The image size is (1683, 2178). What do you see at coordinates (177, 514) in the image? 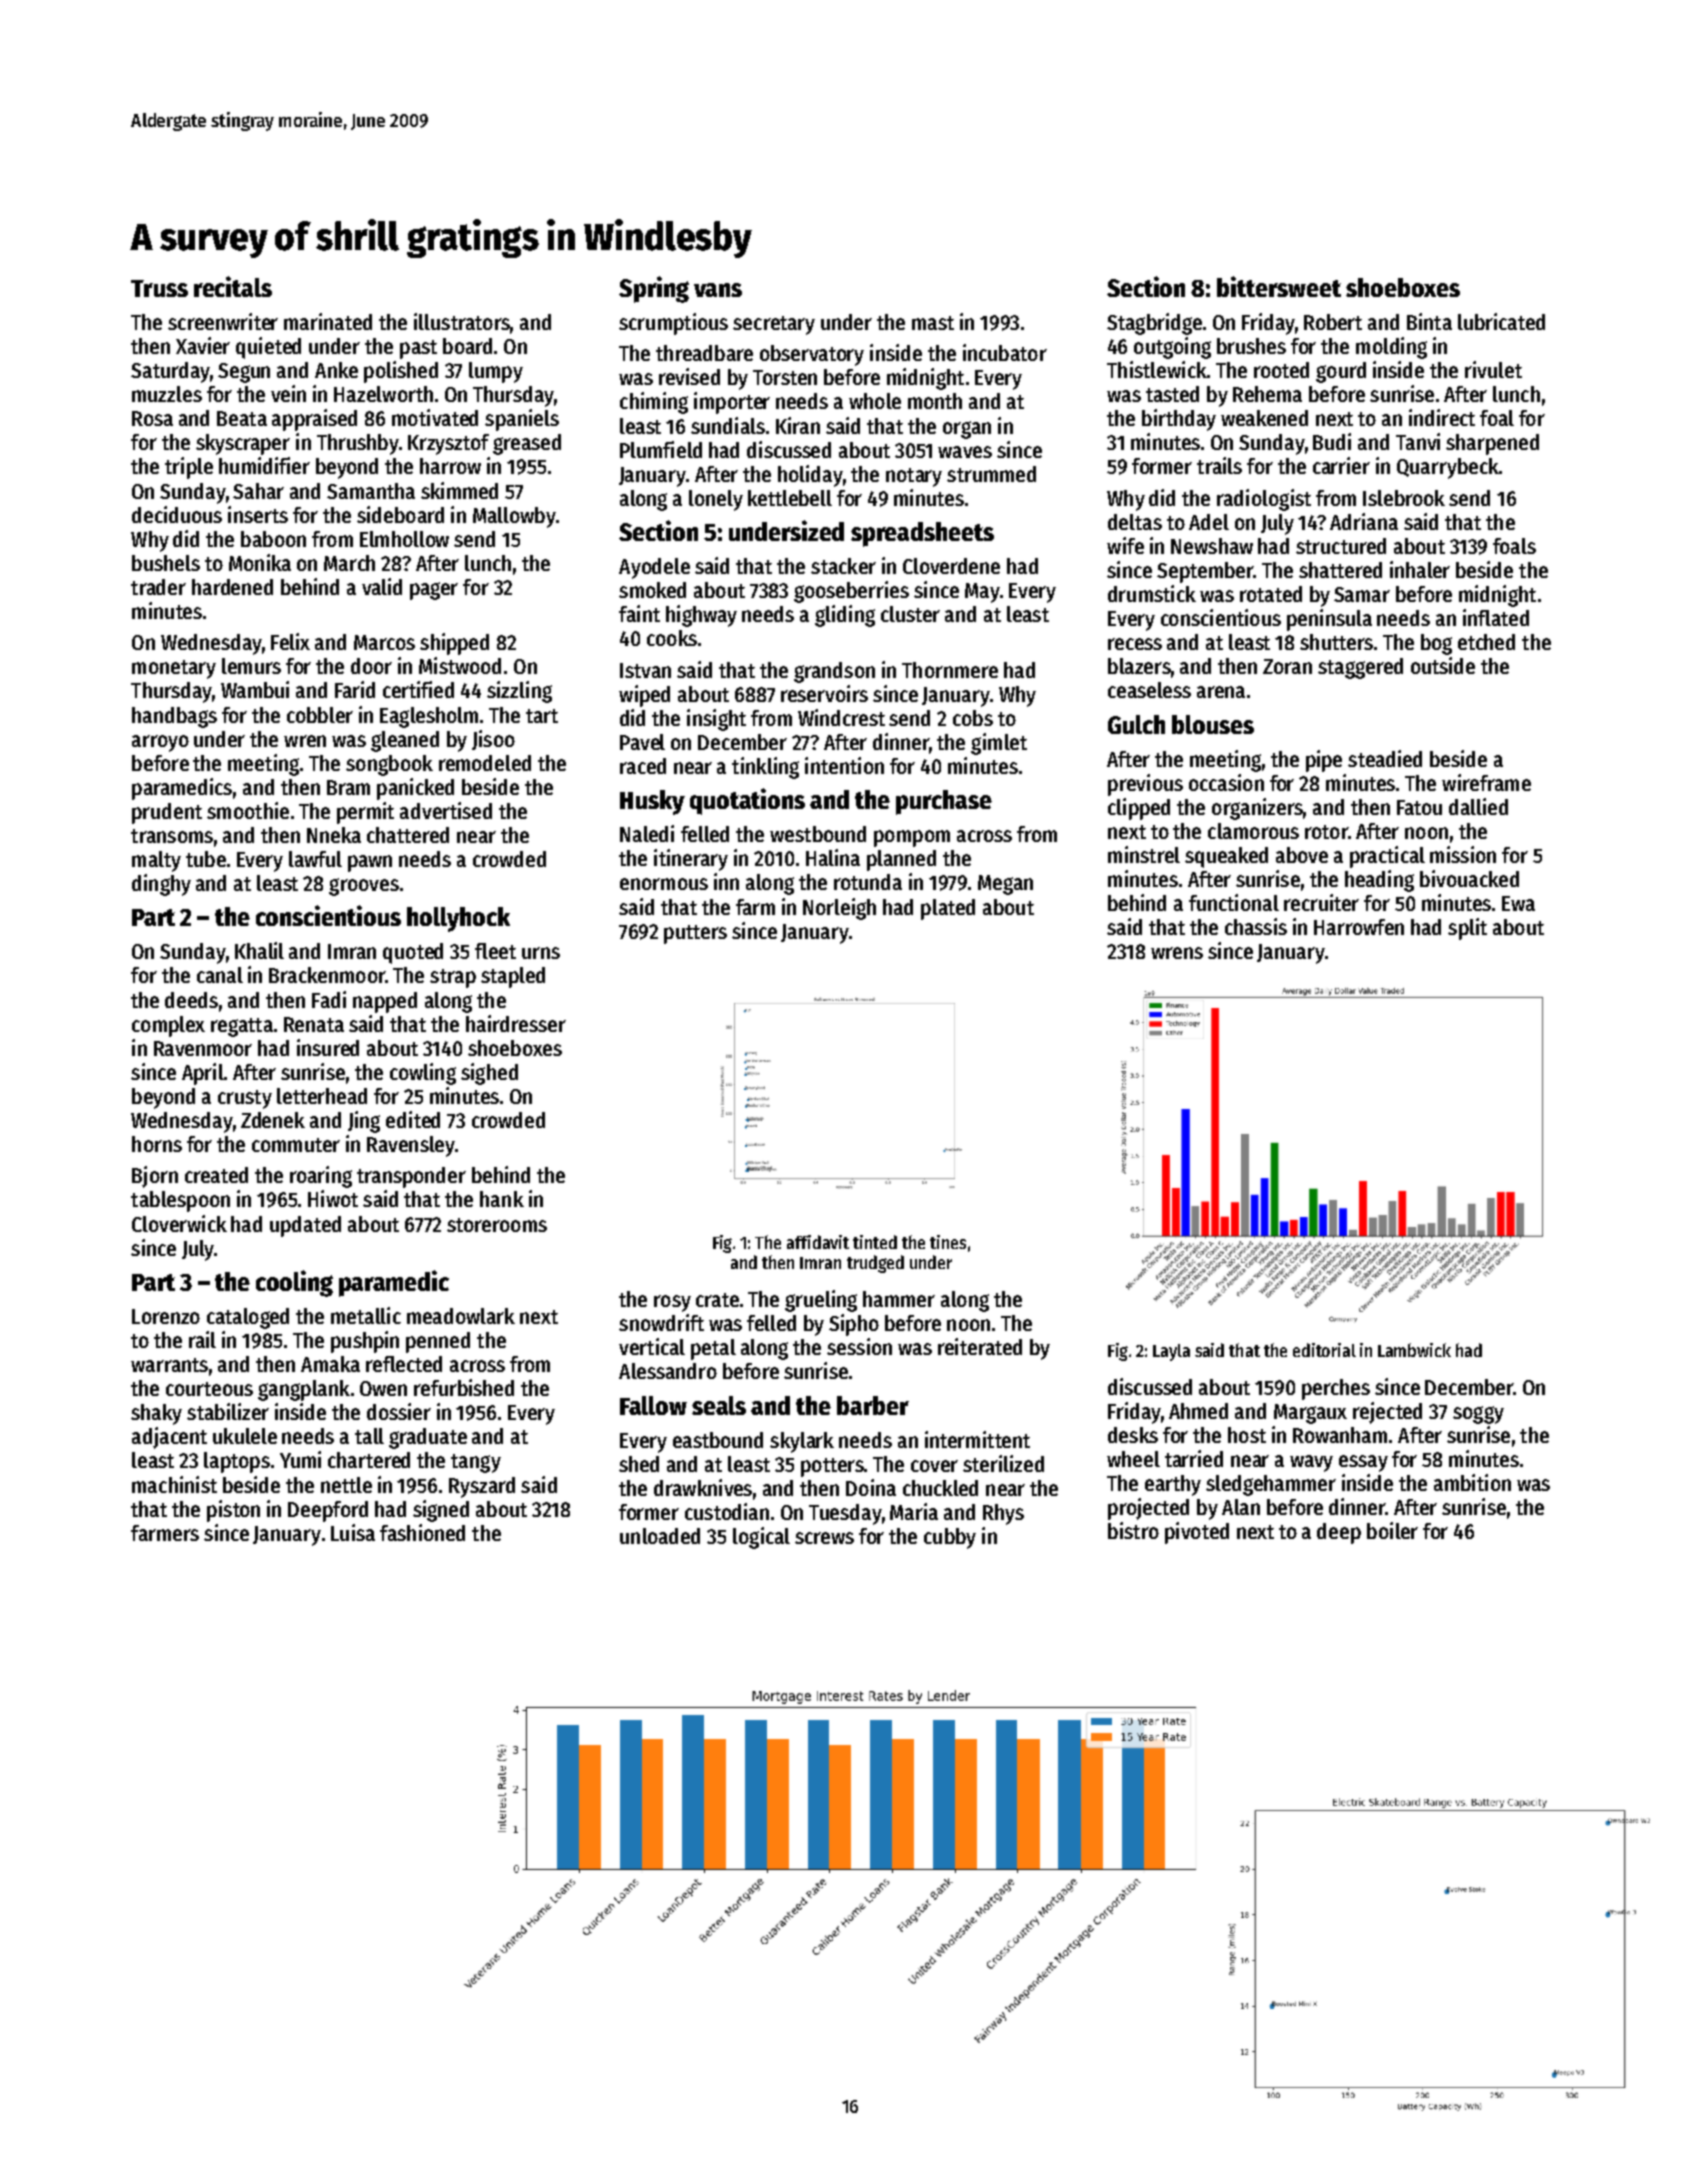
I see `deciduous` at bounding box center [177, 514].
